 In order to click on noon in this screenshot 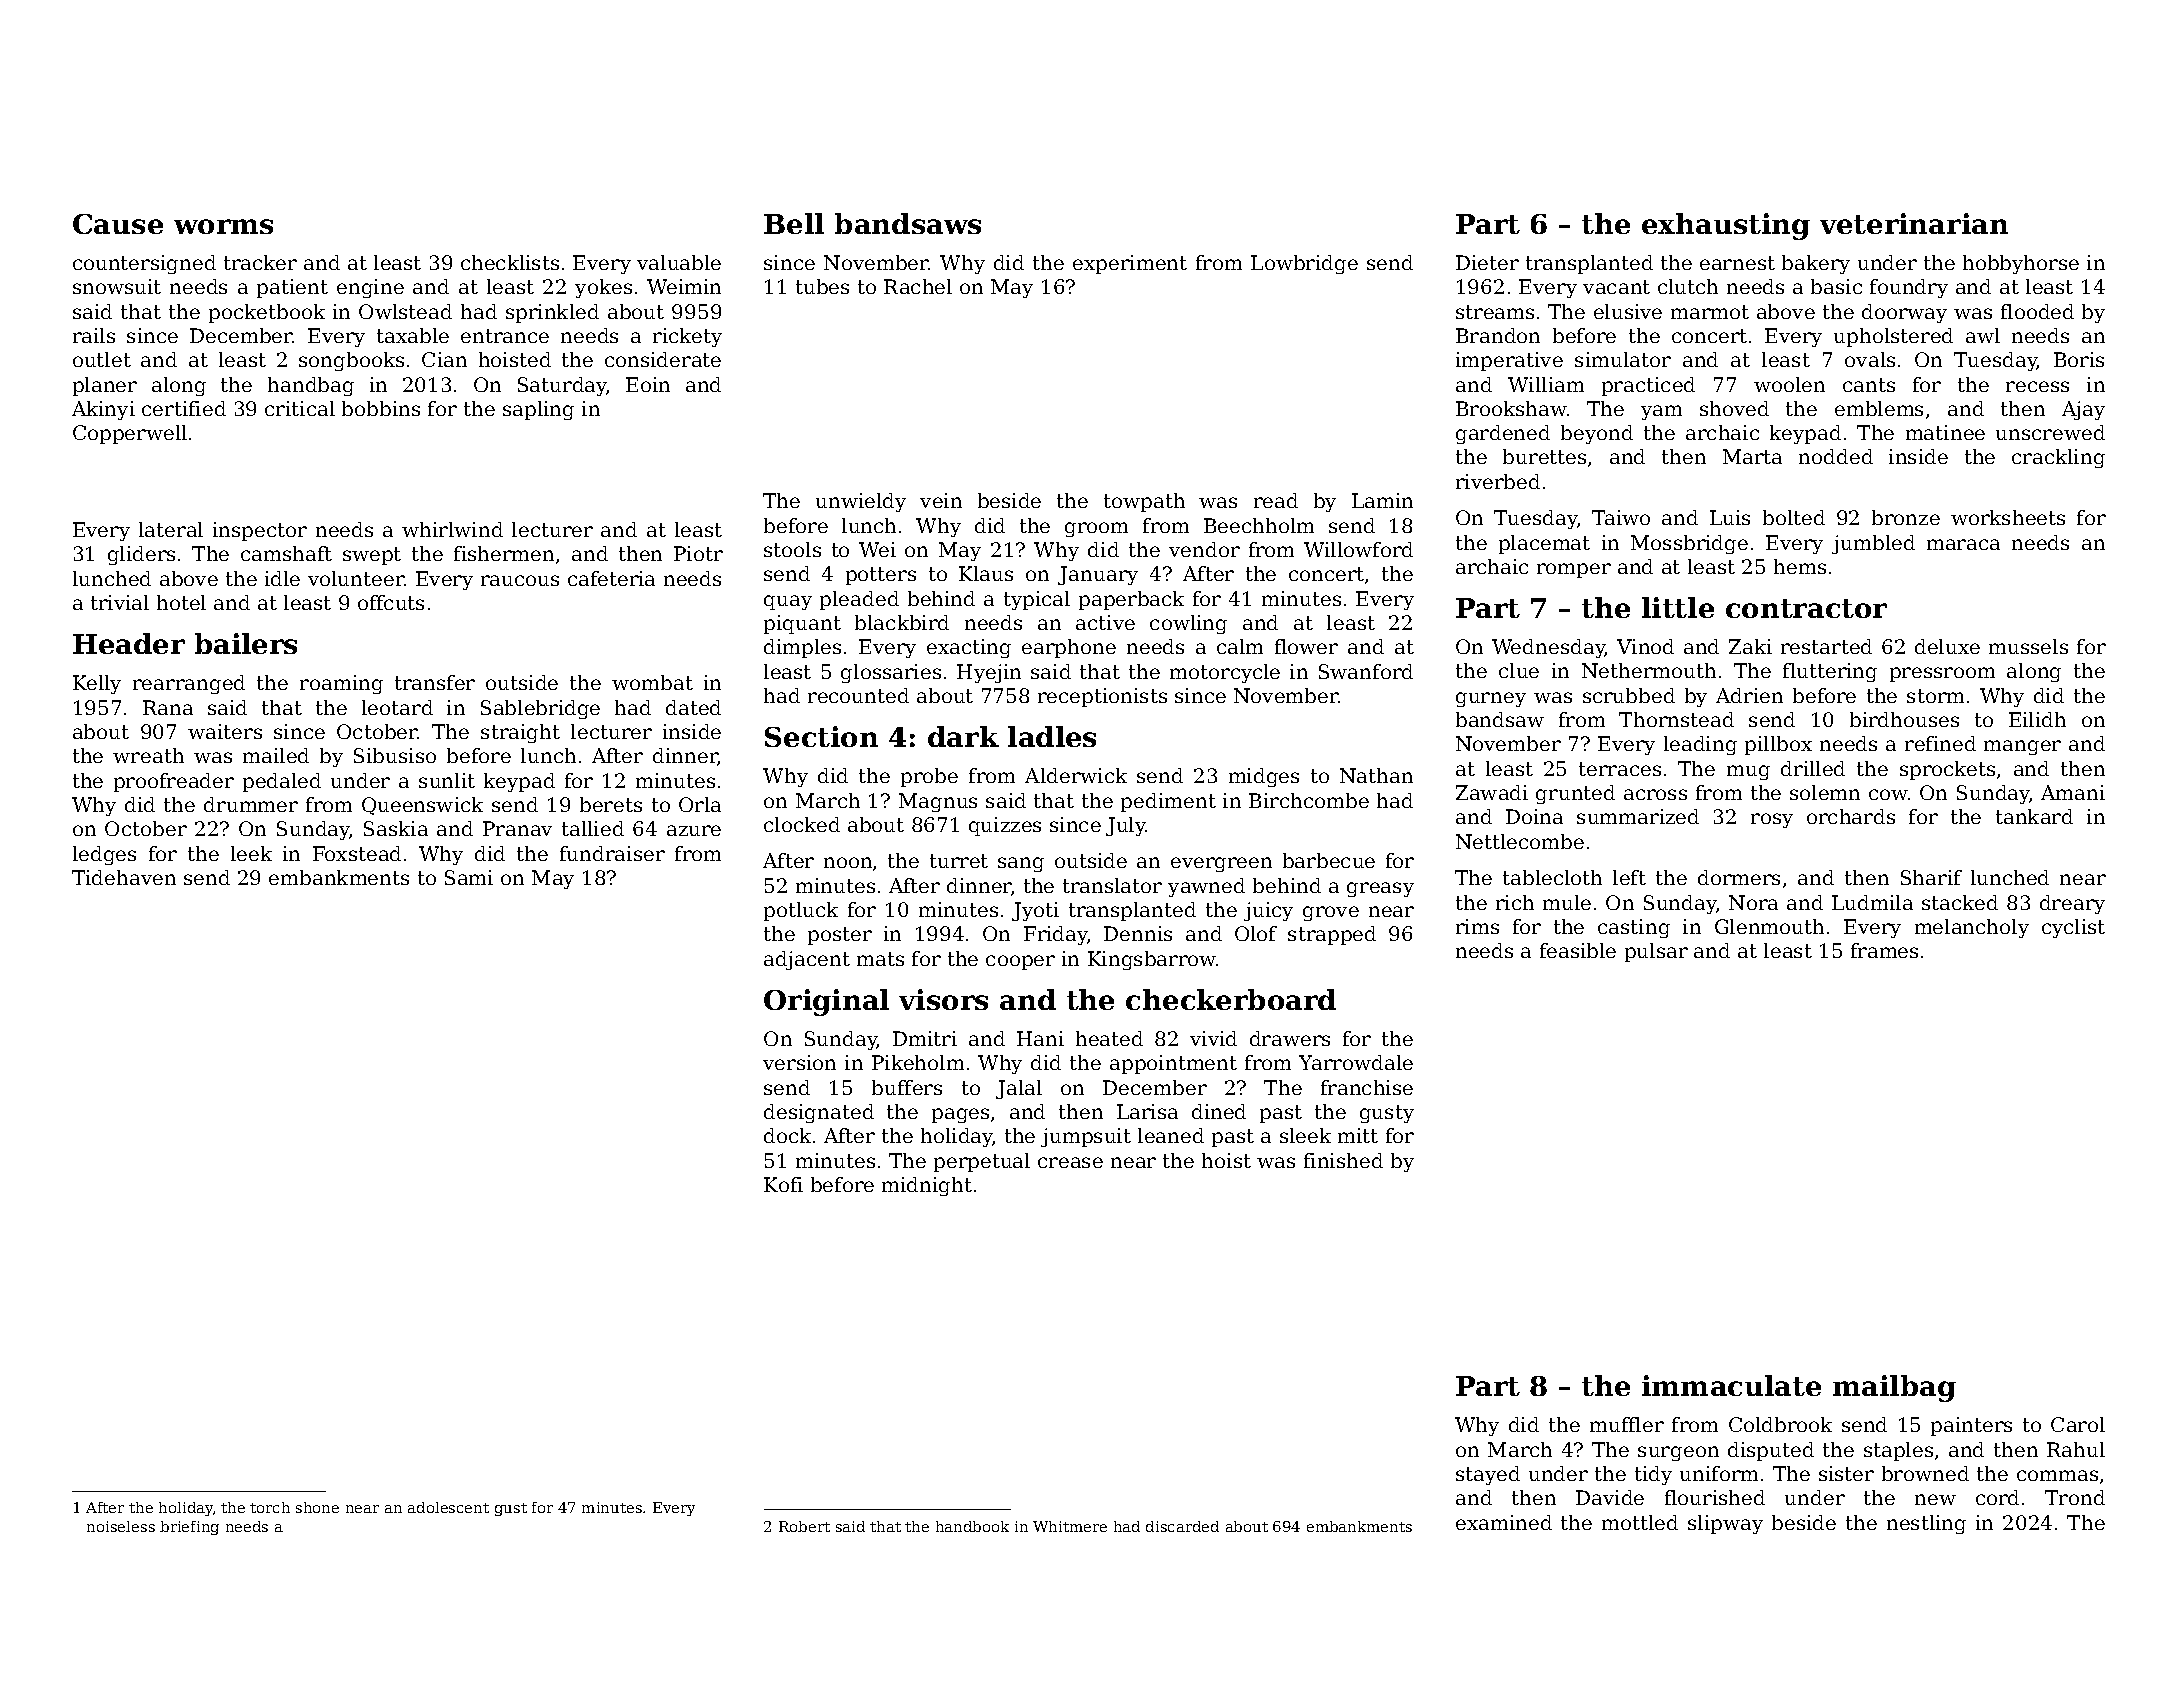, I will do `click(848, 862)`.
